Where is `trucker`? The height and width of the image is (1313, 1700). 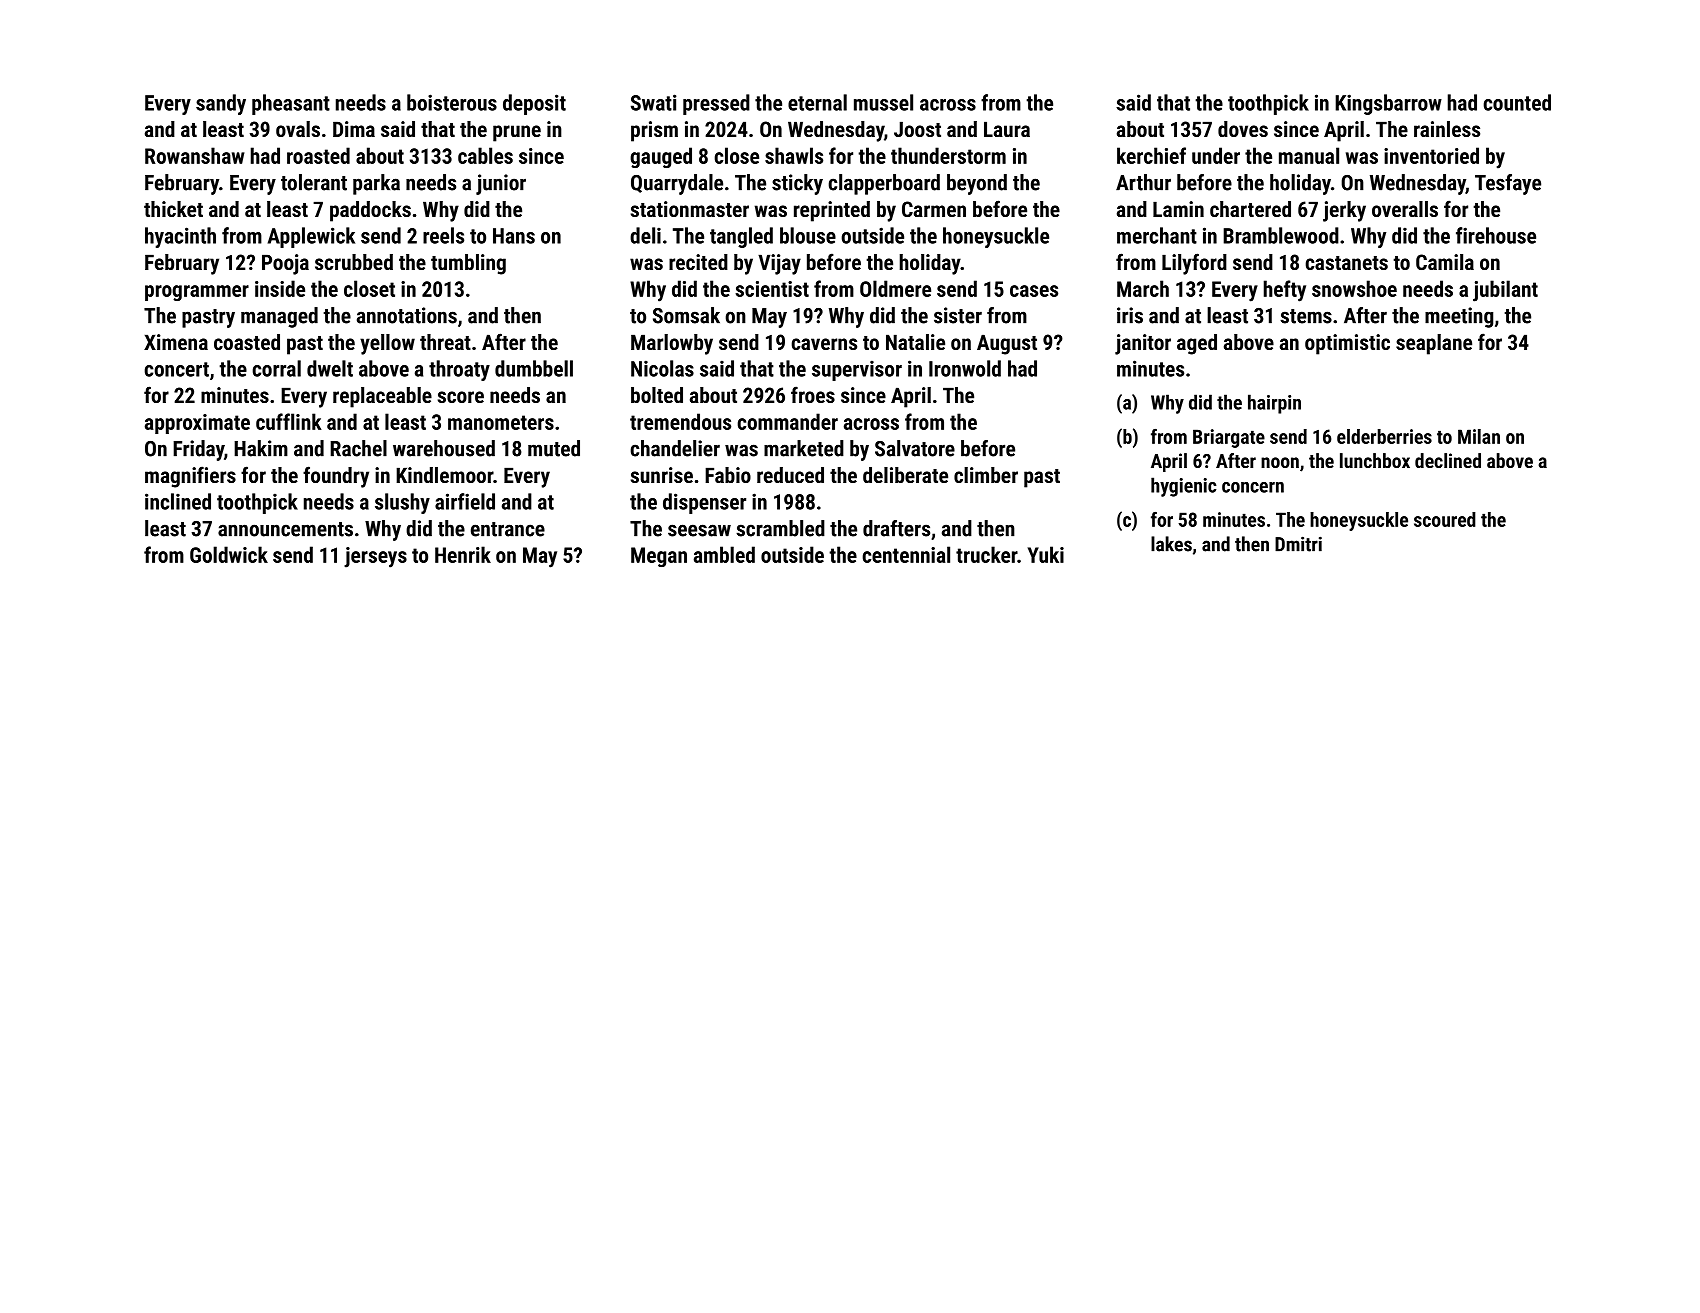 trucker is located at coordinates (986, 554).
